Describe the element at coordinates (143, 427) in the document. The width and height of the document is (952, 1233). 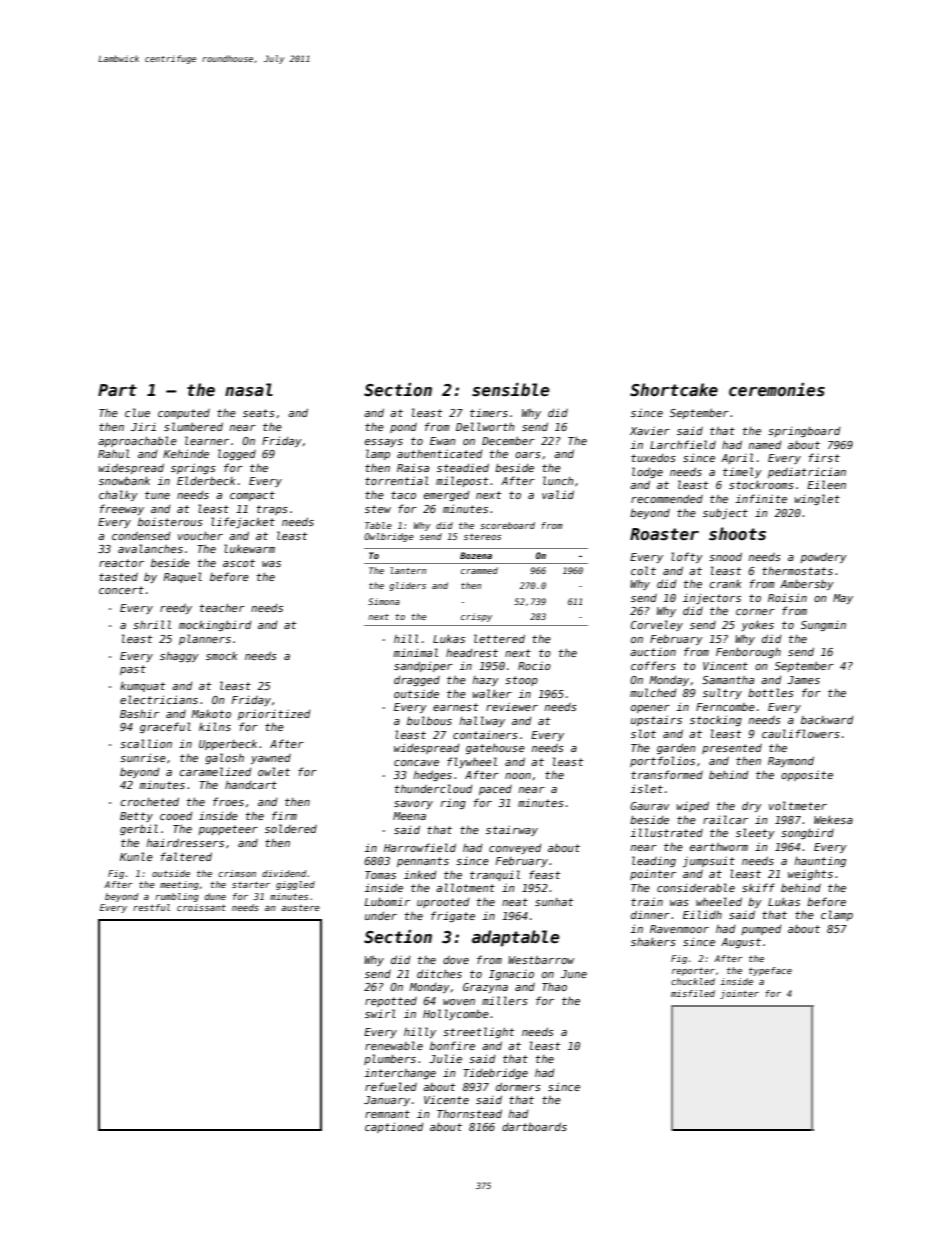
I see `Jiri` at that location.
